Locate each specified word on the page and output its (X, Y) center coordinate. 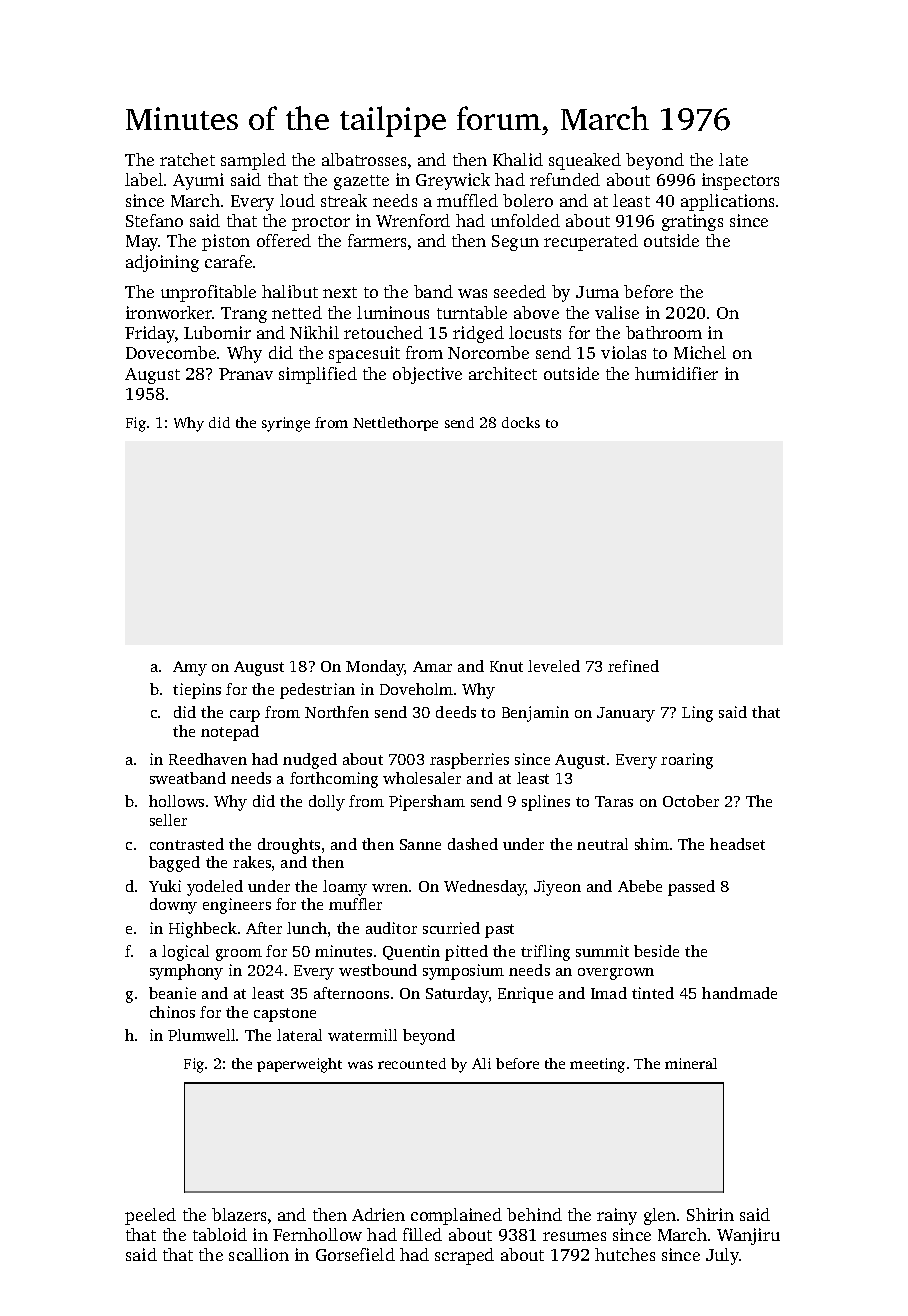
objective (427, 375)
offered (284, 240)
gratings (692, 222)
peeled (150, 1216)
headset (737, 844)
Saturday (457, 995)
